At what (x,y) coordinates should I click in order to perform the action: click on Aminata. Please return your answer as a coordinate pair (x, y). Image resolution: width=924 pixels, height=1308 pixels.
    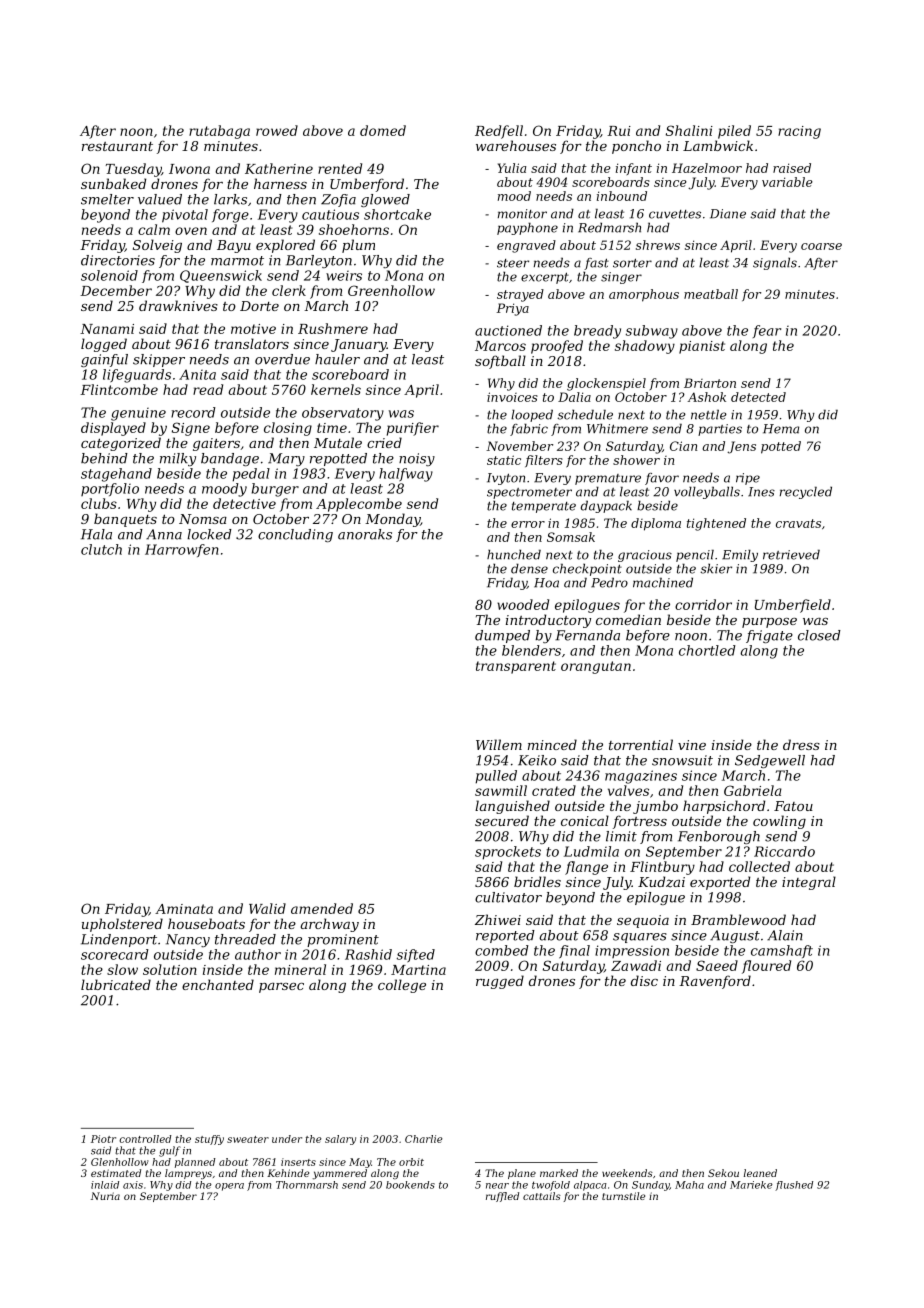
    Looking at the image, I should click on (184, 909).
